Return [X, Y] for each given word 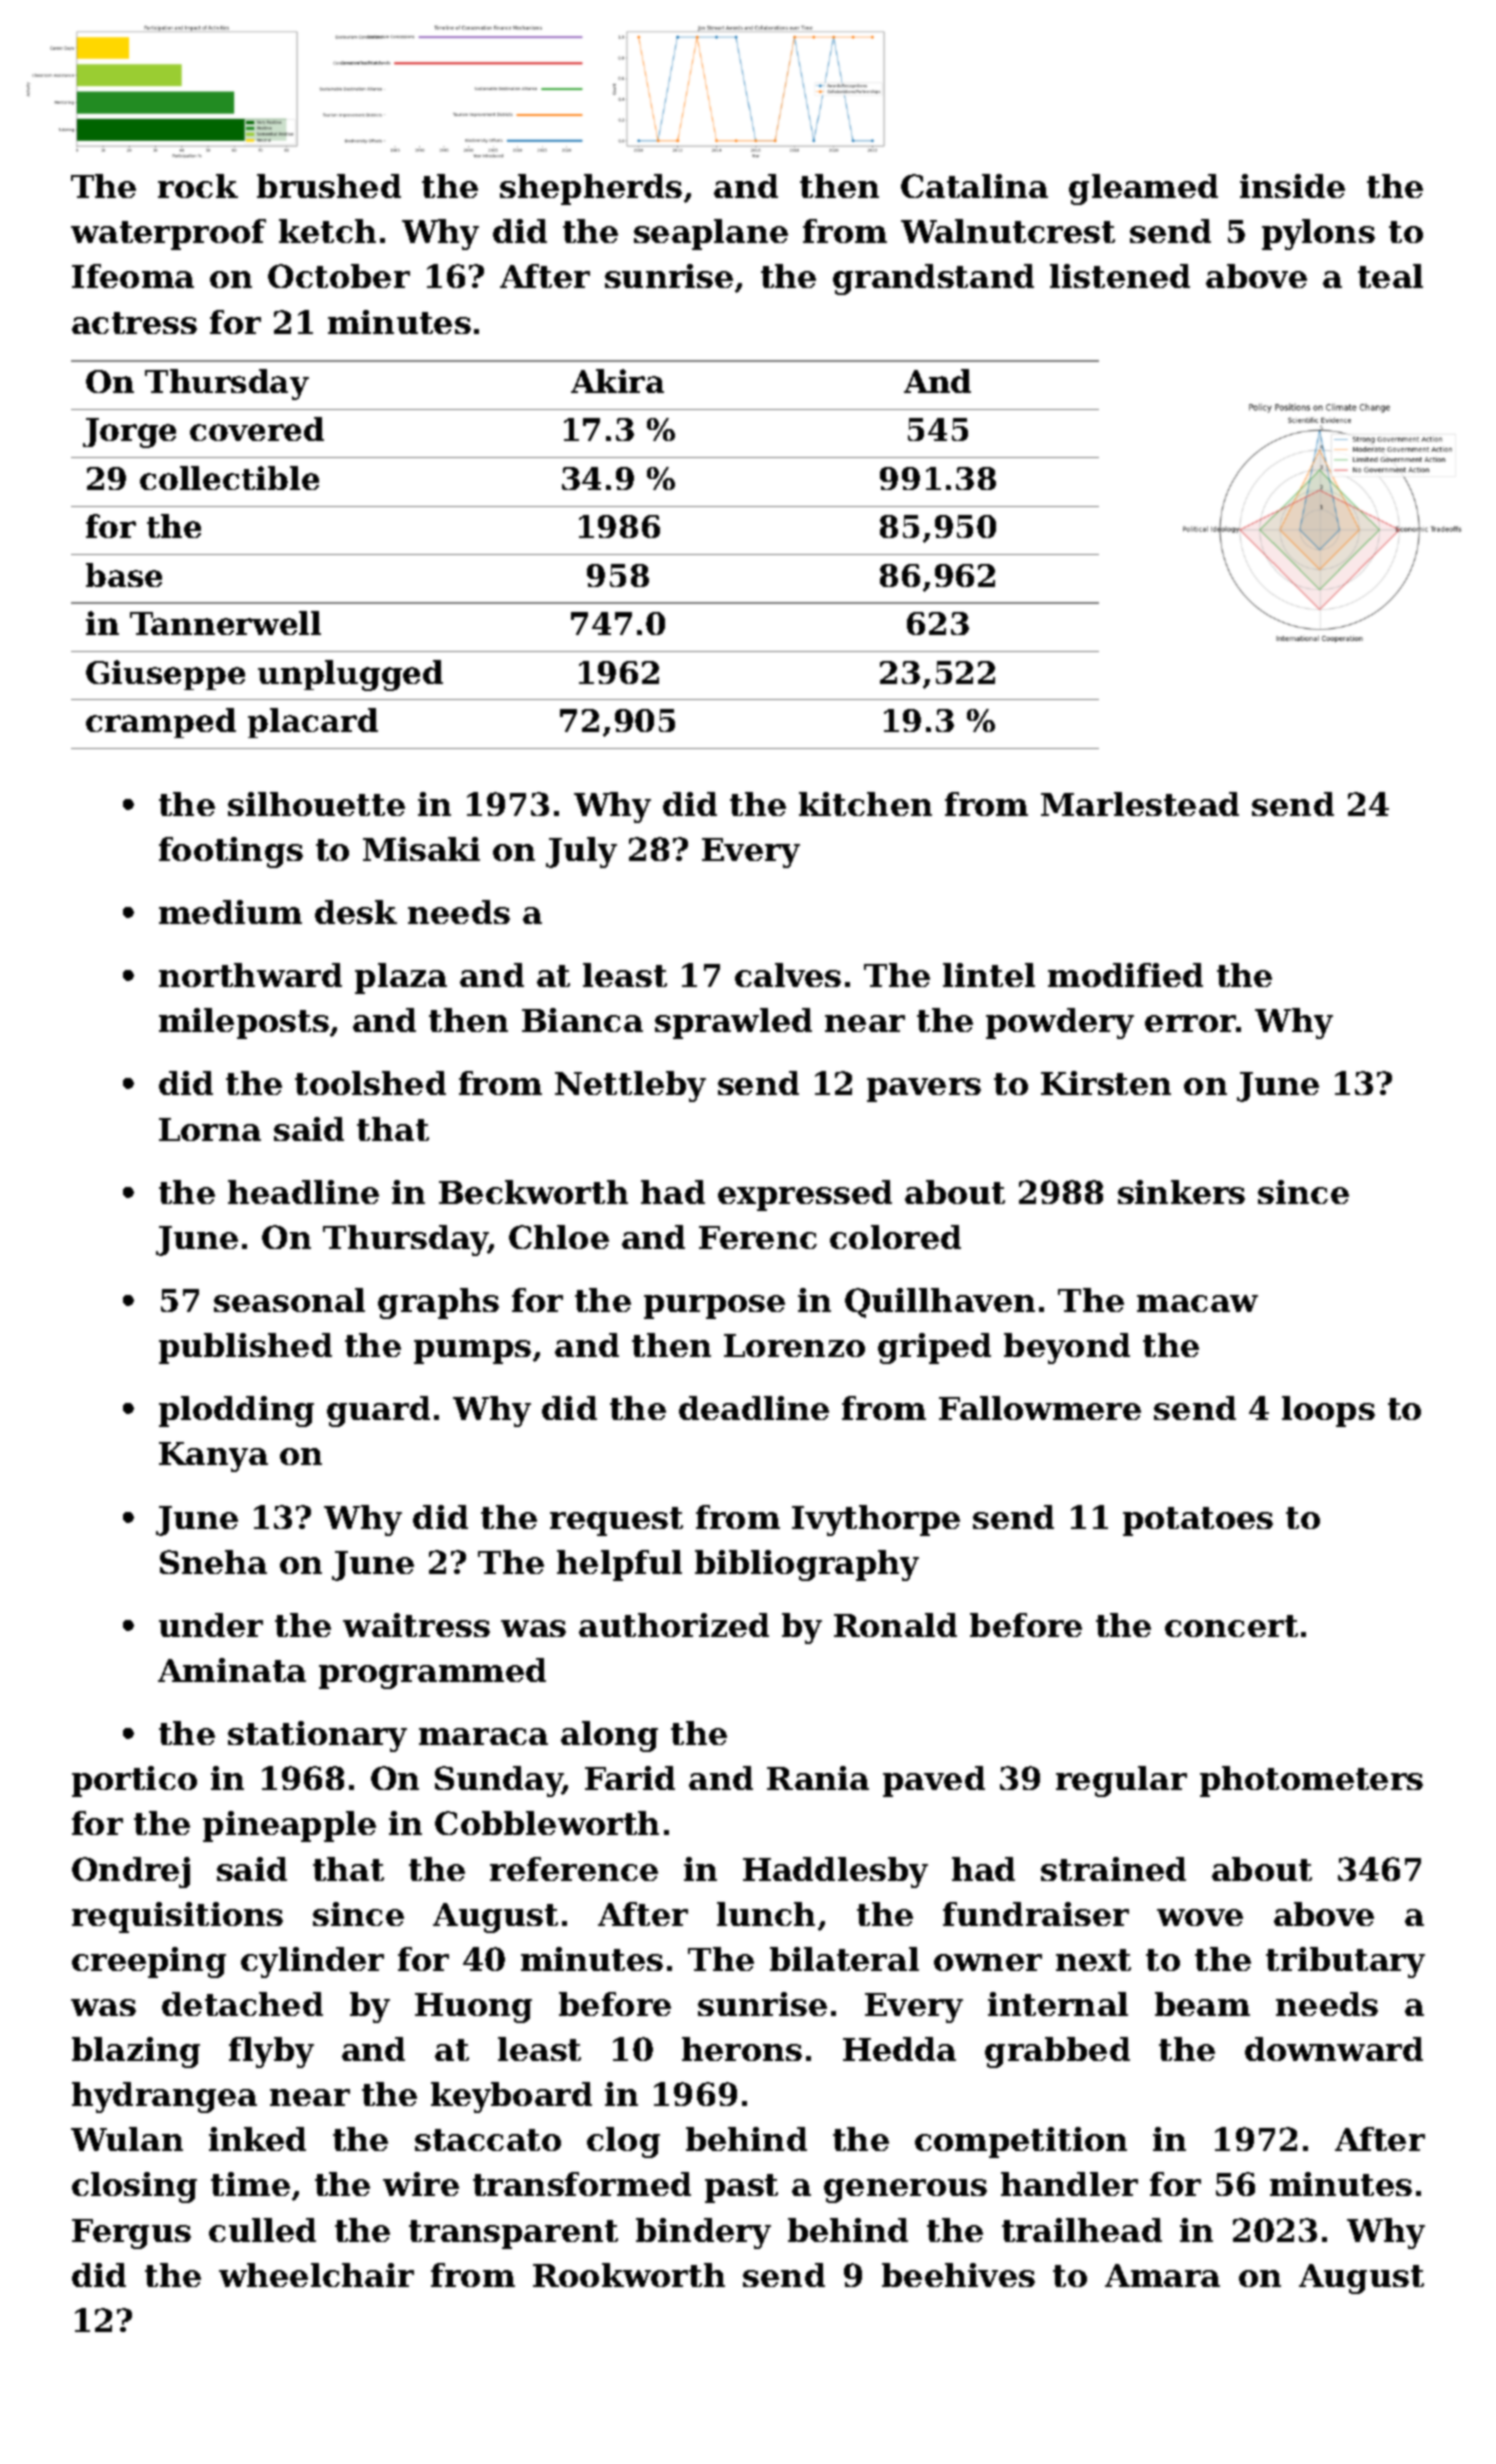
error [1190, 1023]
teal [1390, 276]
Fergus [131, 2234]
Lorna [210, 1129]
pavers [924, 1090]
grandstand [933, 279]
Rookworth [629, 2275]
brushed [329, 186]
